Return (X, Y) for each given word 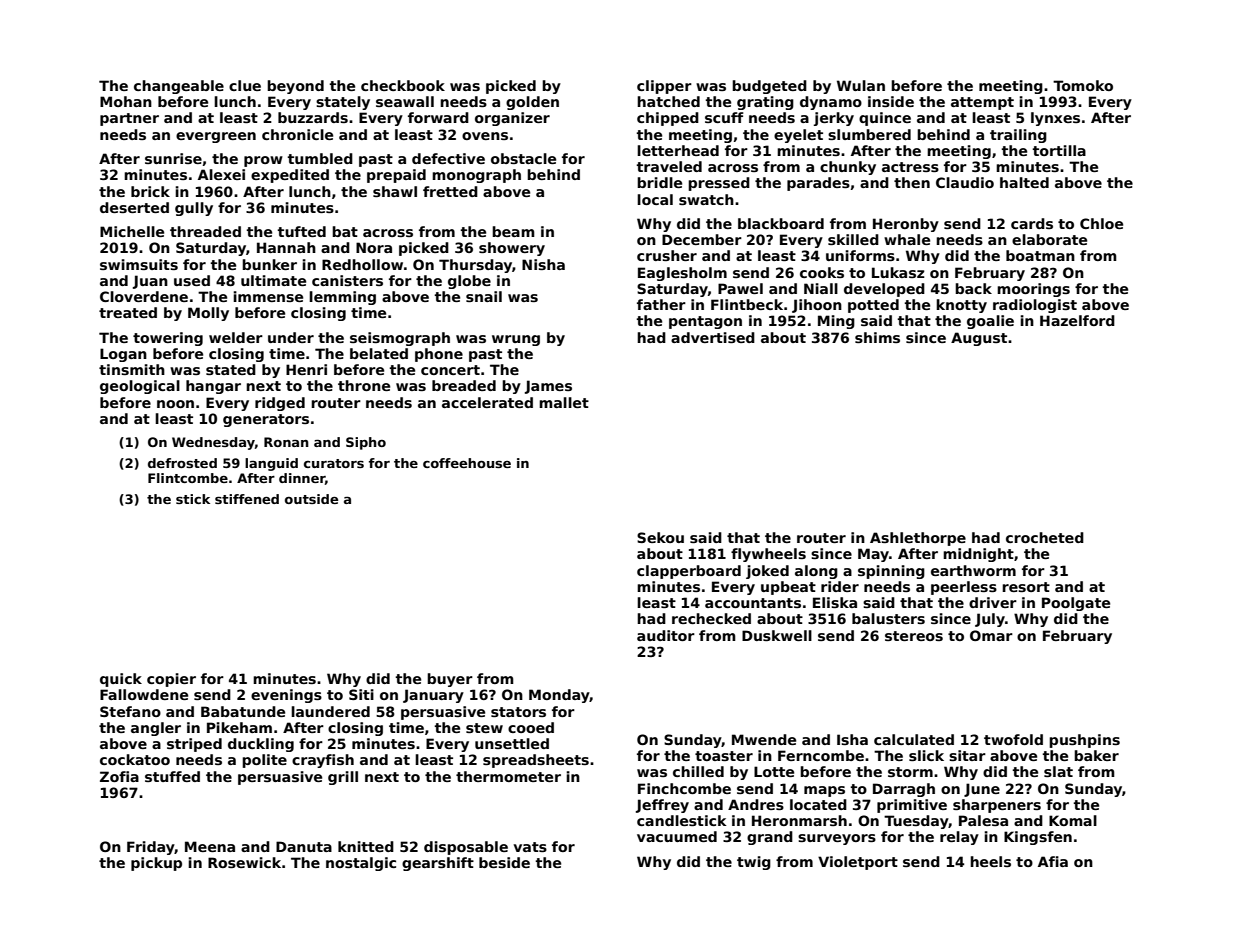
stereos (914, 636)
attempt (982, 103)
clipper (664, 87)
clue (245, 85)
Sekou (660, 537)
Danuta (304, 846)
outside (311, 499)
